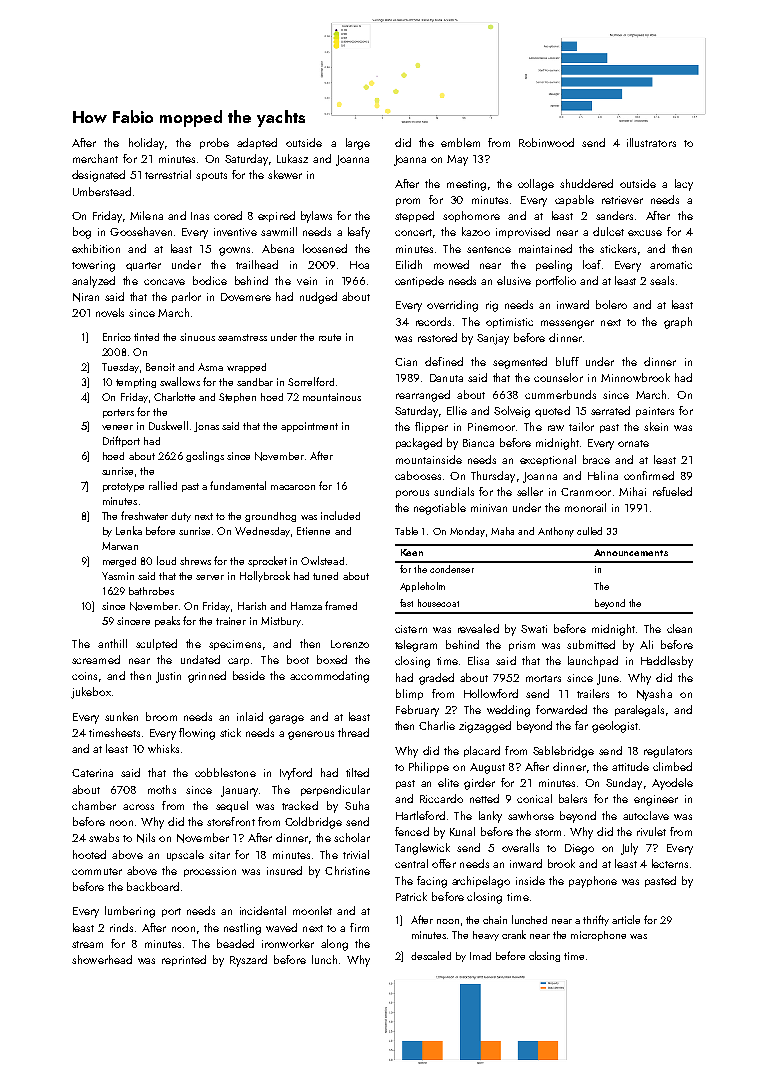  What do you see at coordinates (97, 871) in the screenshot?
I see `commuter` at bounding box center [97, 871].
